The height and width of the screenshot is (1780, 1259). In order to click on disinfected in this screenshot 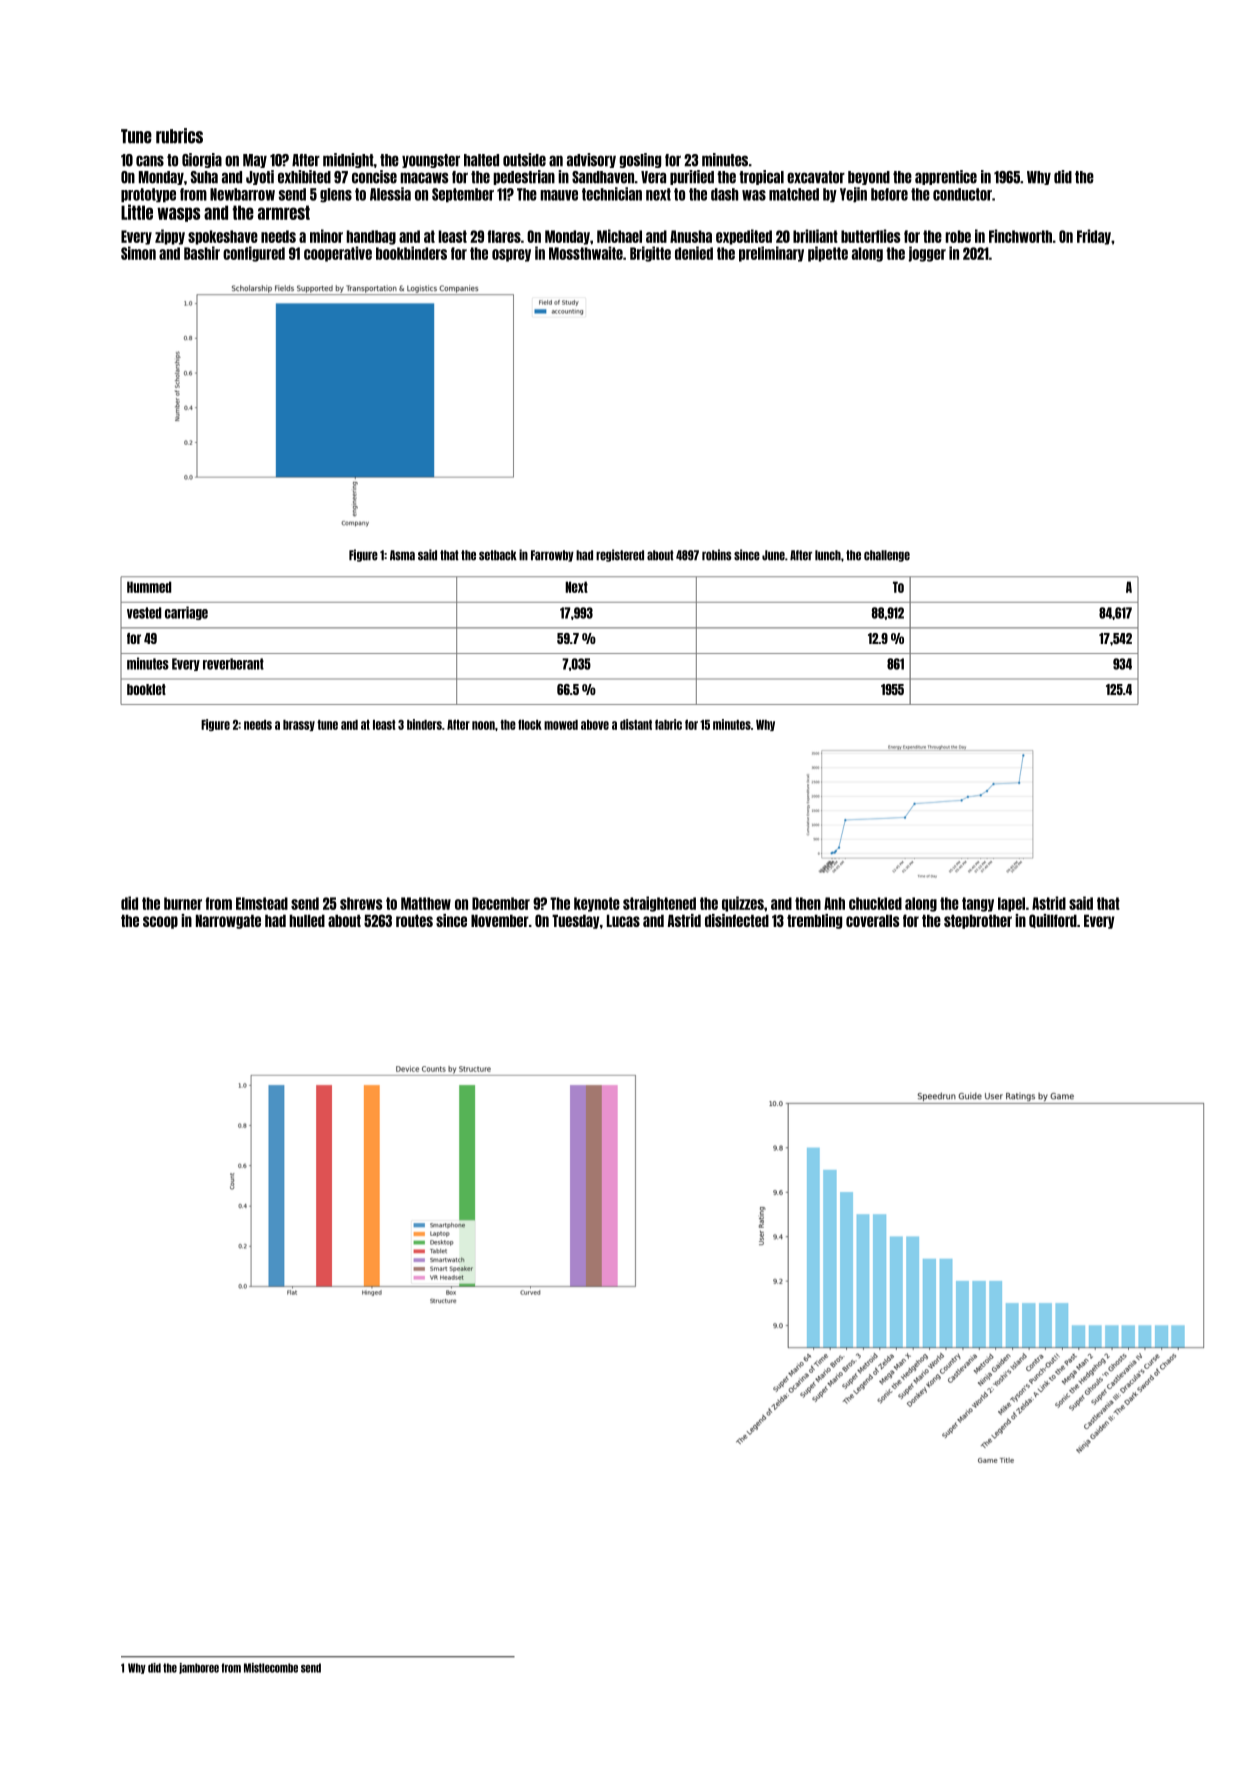, I will do `click(737, 920)`.
